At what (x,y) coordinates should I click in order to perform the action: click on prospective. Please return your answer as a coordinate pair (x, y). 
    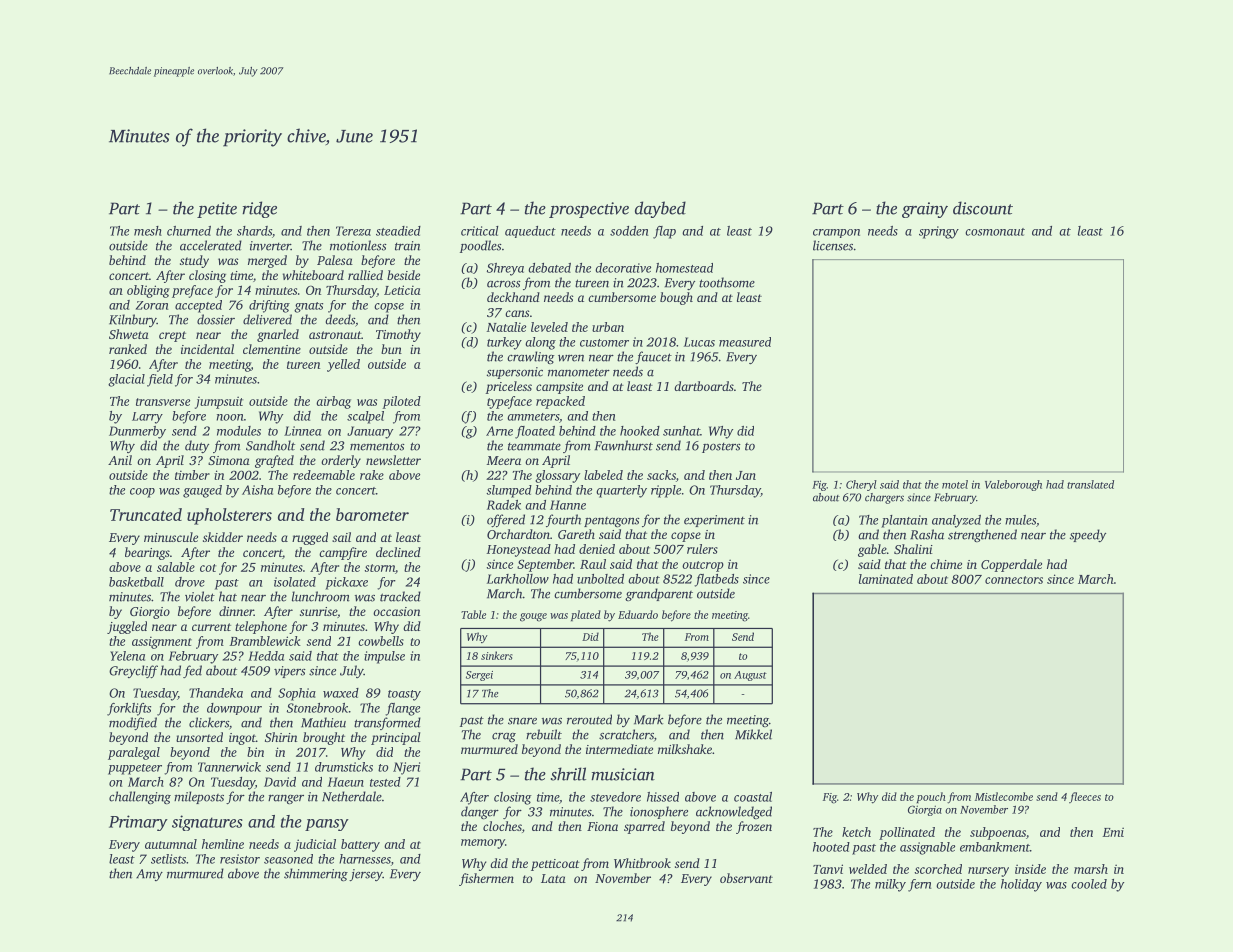
    Looking at the image, I should click on (589, 210).
